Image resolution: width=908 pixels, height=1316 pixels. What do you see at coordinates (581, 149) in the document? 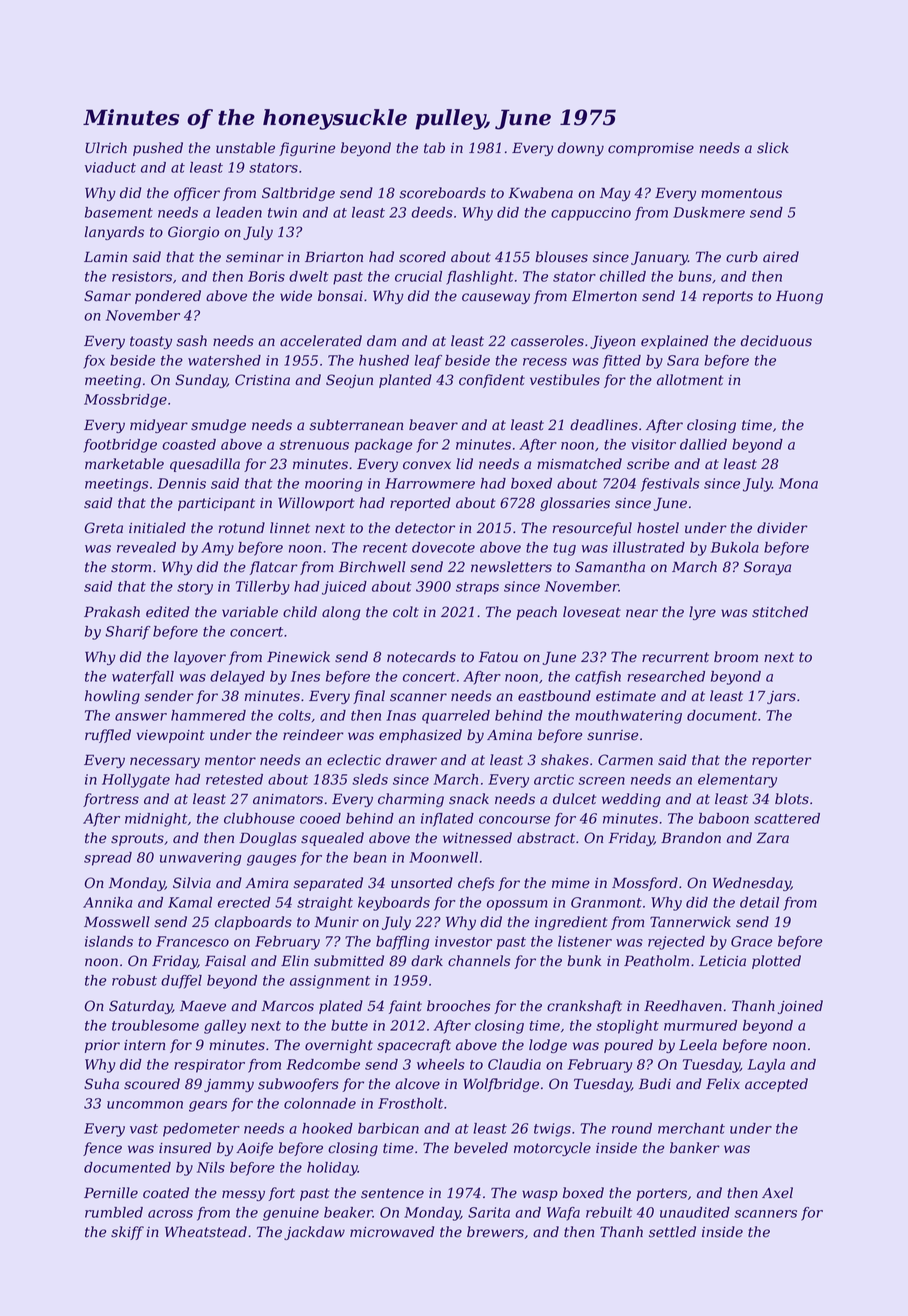
I see `downy` at bounding box center [581, 149].
